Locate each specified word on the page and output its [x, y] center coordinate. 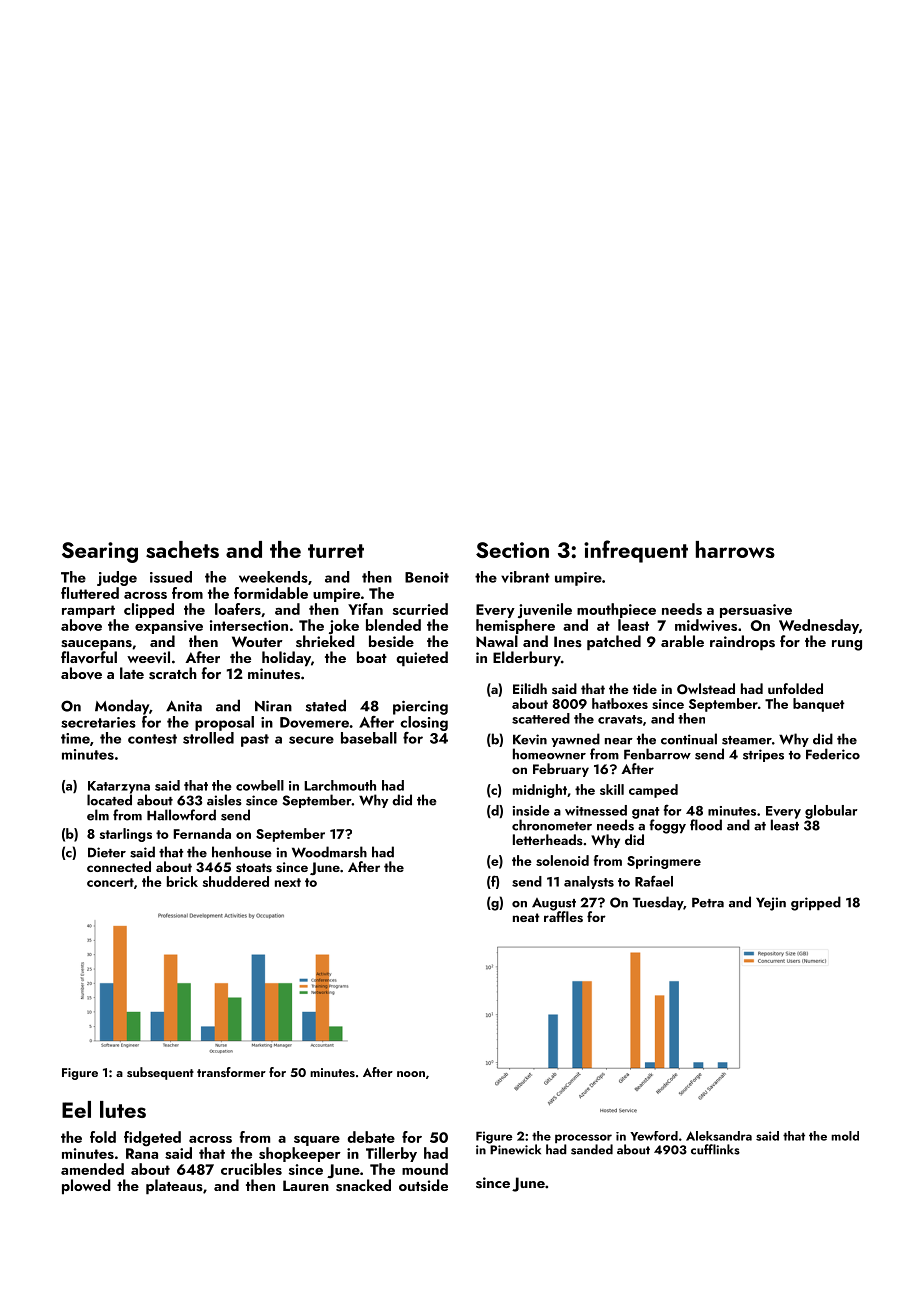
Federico [833, 754]
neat [526, 917]
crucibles [251, 1169]
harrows [735, 549]
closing [424, 723]
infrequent [636, 551]
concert [110, 882]
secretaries [98, 722]
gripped [816, 903]
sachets [182, 549]
